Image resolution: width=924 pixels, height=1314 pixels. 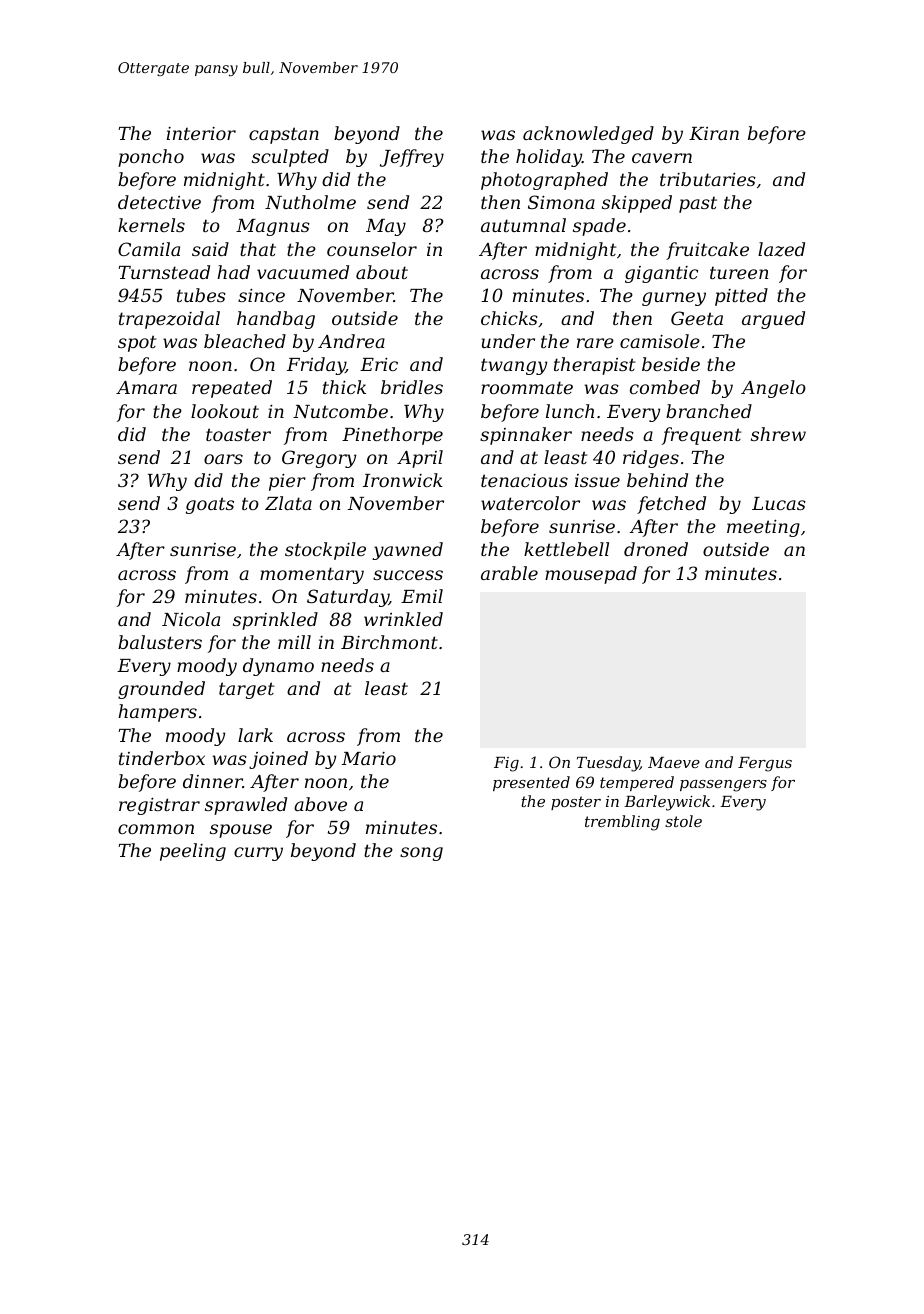 What do you see at coordinates (523, 225) in the image?
I see `autumnal` at bounding box center [523, 225].
